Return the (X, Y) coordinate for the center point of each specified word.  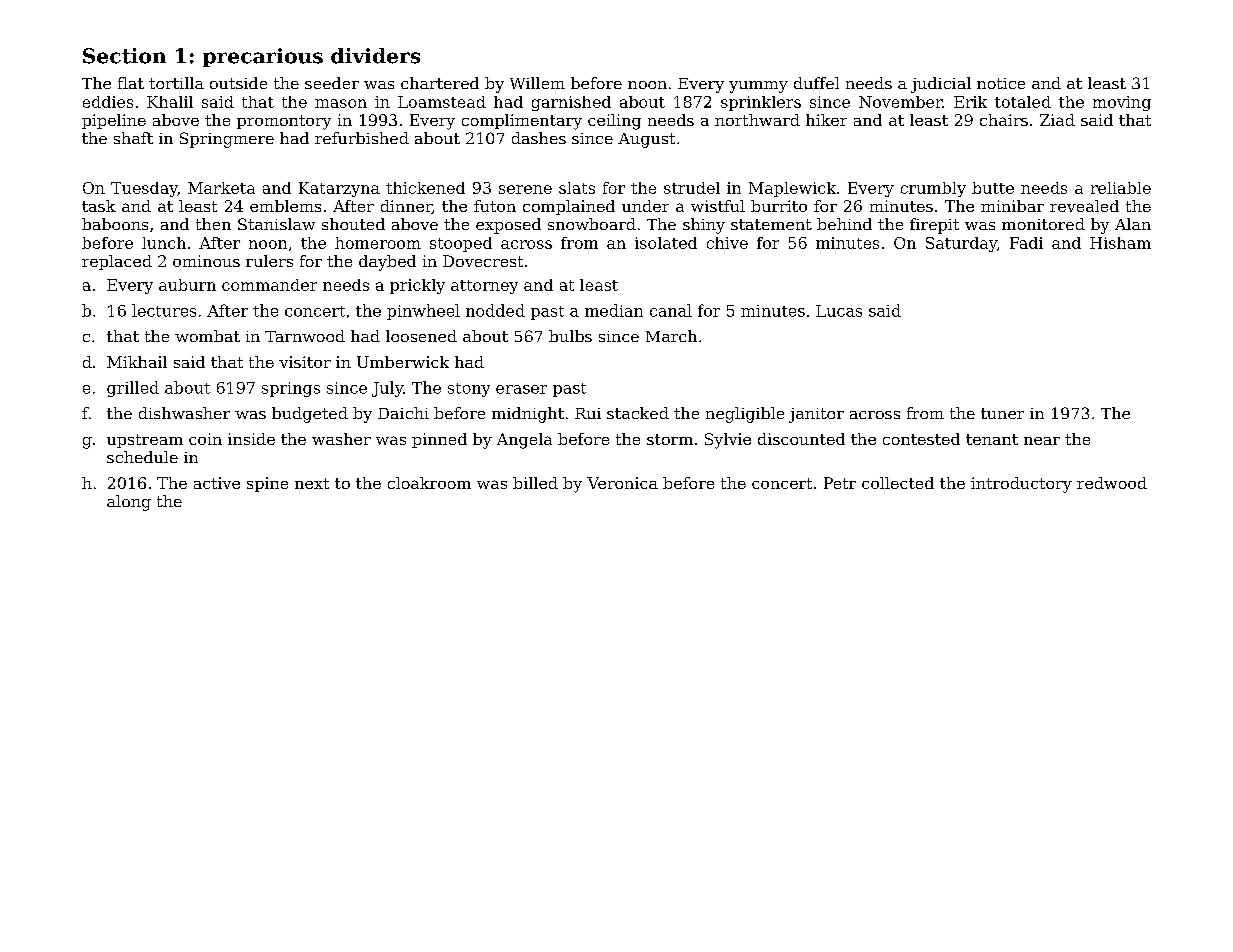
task (99, 206)
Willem (537, 83)
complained (569, 207)
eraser (521, 389)
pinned (439, 440)
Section (124, 56)
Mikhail (137, 362)
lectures (164, 310)
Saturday (961, 244)
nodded (495, 310)
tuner (1002, 413)
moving (1122, 103)
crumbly (933, 189)
